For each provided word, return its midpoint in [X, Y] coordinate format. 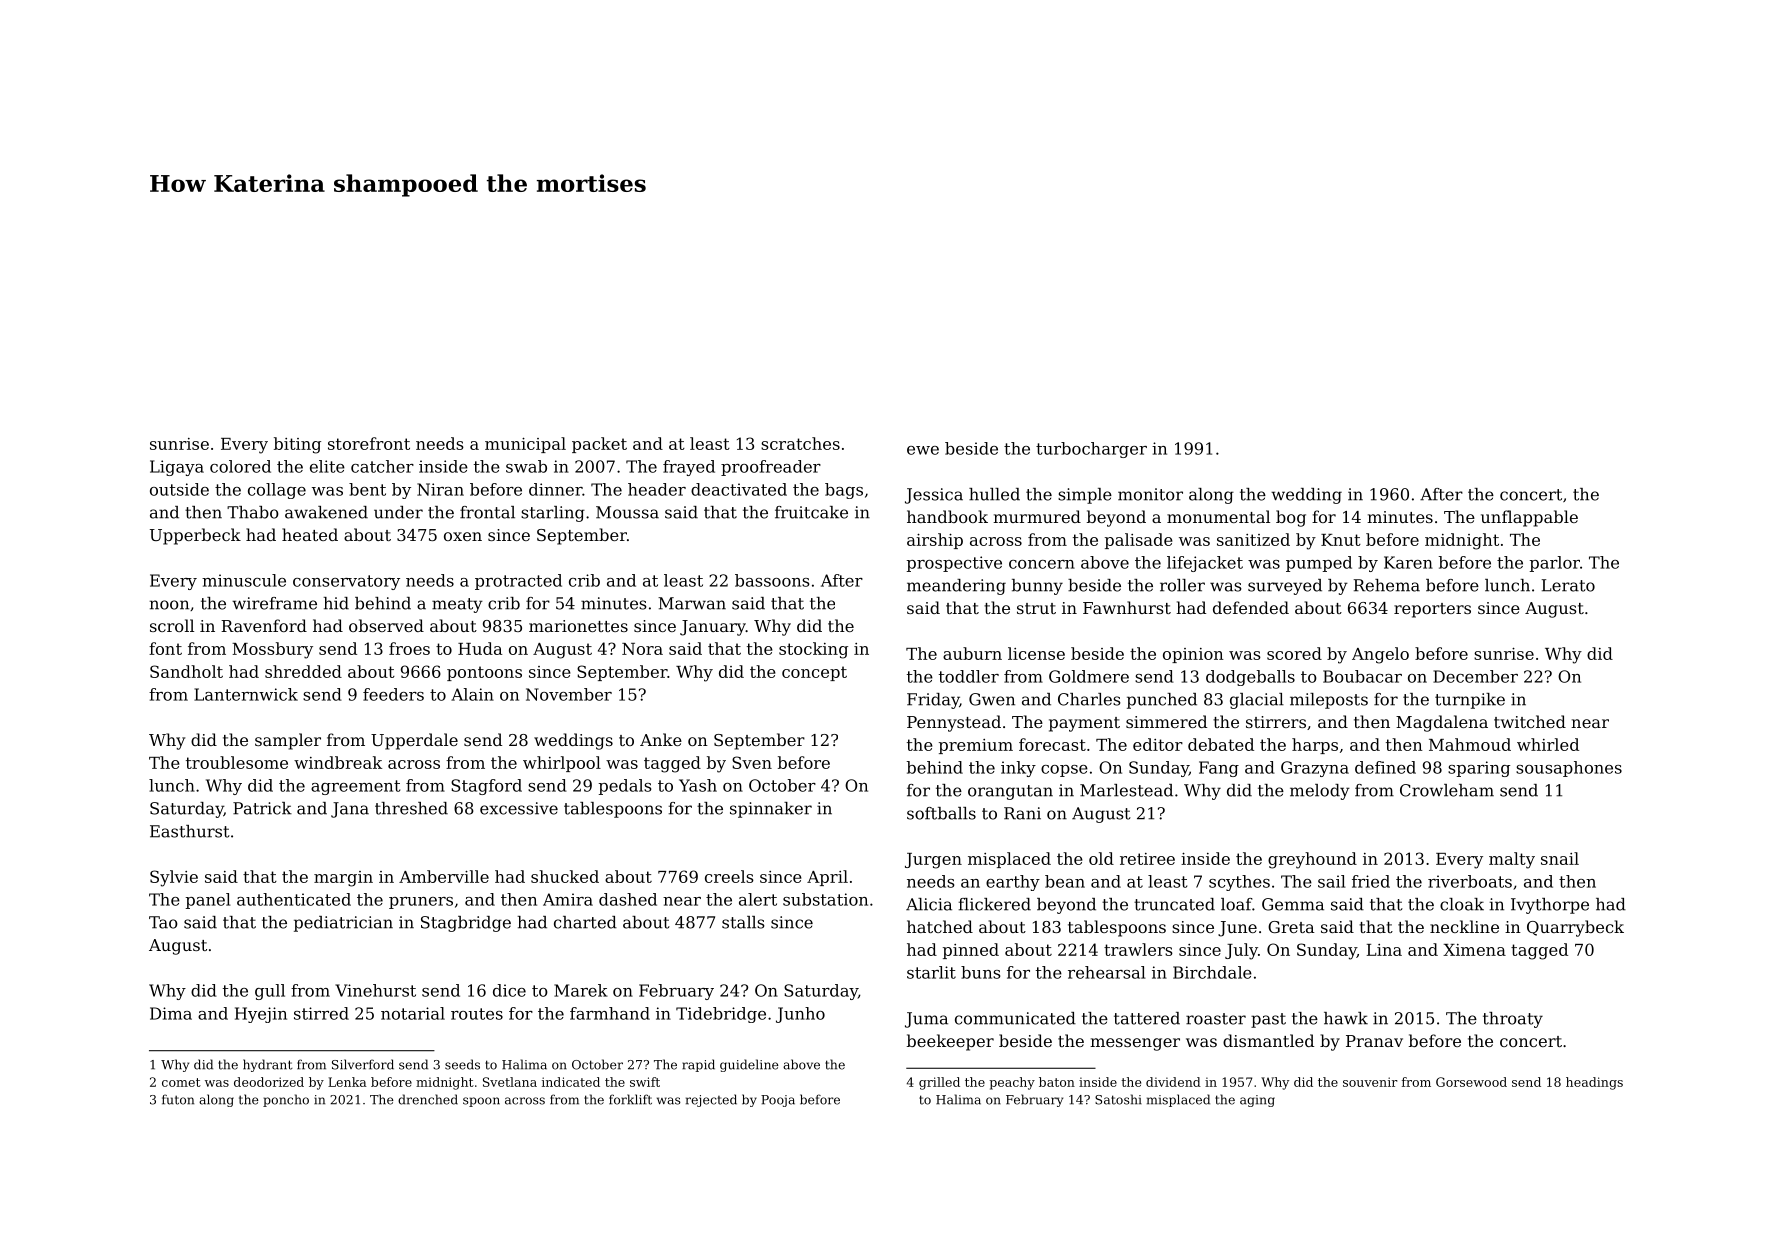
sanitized [1253, 539]
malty [1512, 860]
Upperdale [414, 741]
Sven [752, 762]
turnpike [1470, 701]
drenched [428, 1099]
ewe [923, 450]
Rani [1022, 813]
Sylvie [174, 878]
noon [169, 605]
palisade [1139, 541]
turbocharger [1091, 450]
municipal [525, 445]
